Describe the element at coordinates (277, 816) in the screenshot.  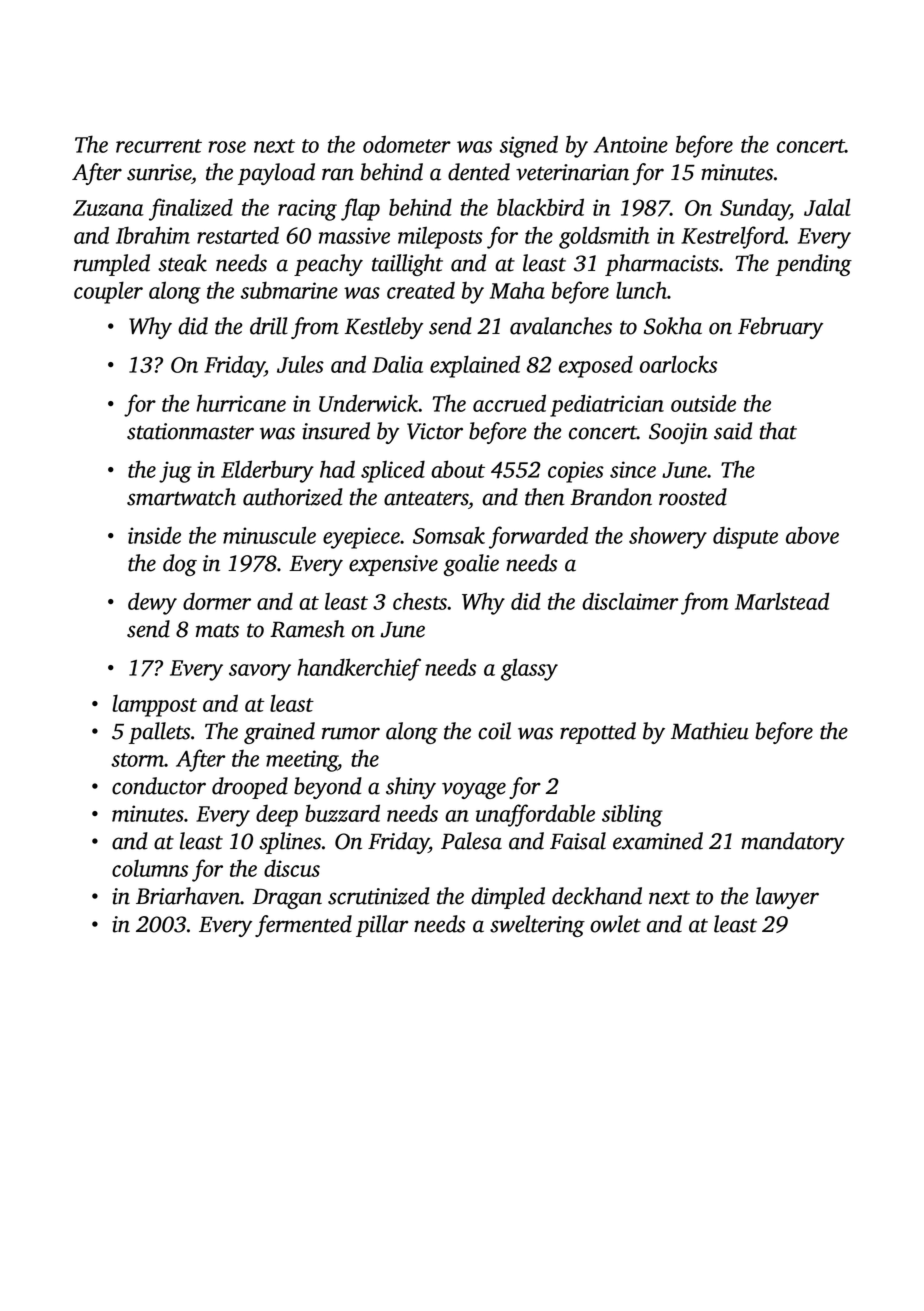
I see `deep` at that location.
